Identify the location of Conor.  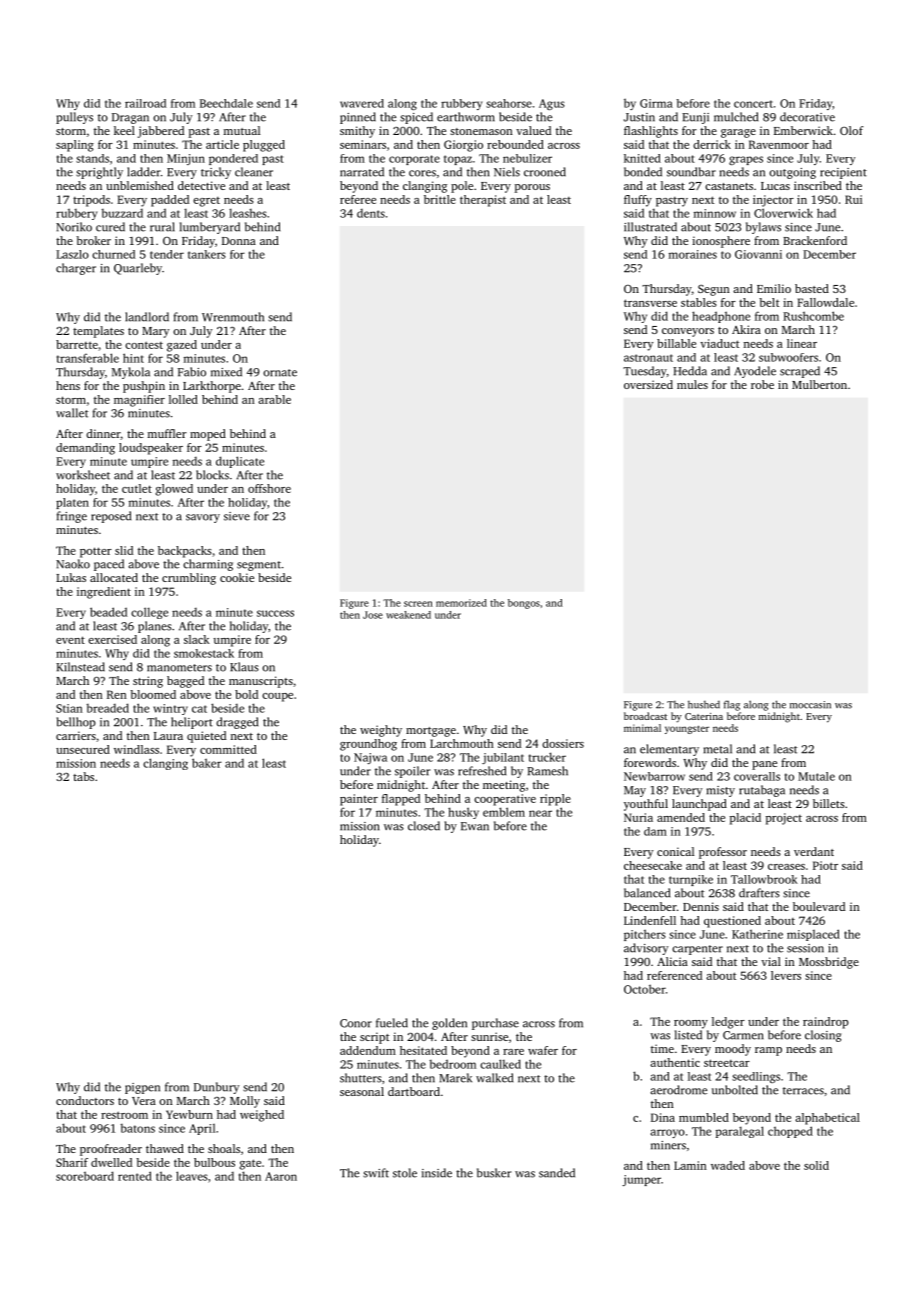
(356, 1023).
